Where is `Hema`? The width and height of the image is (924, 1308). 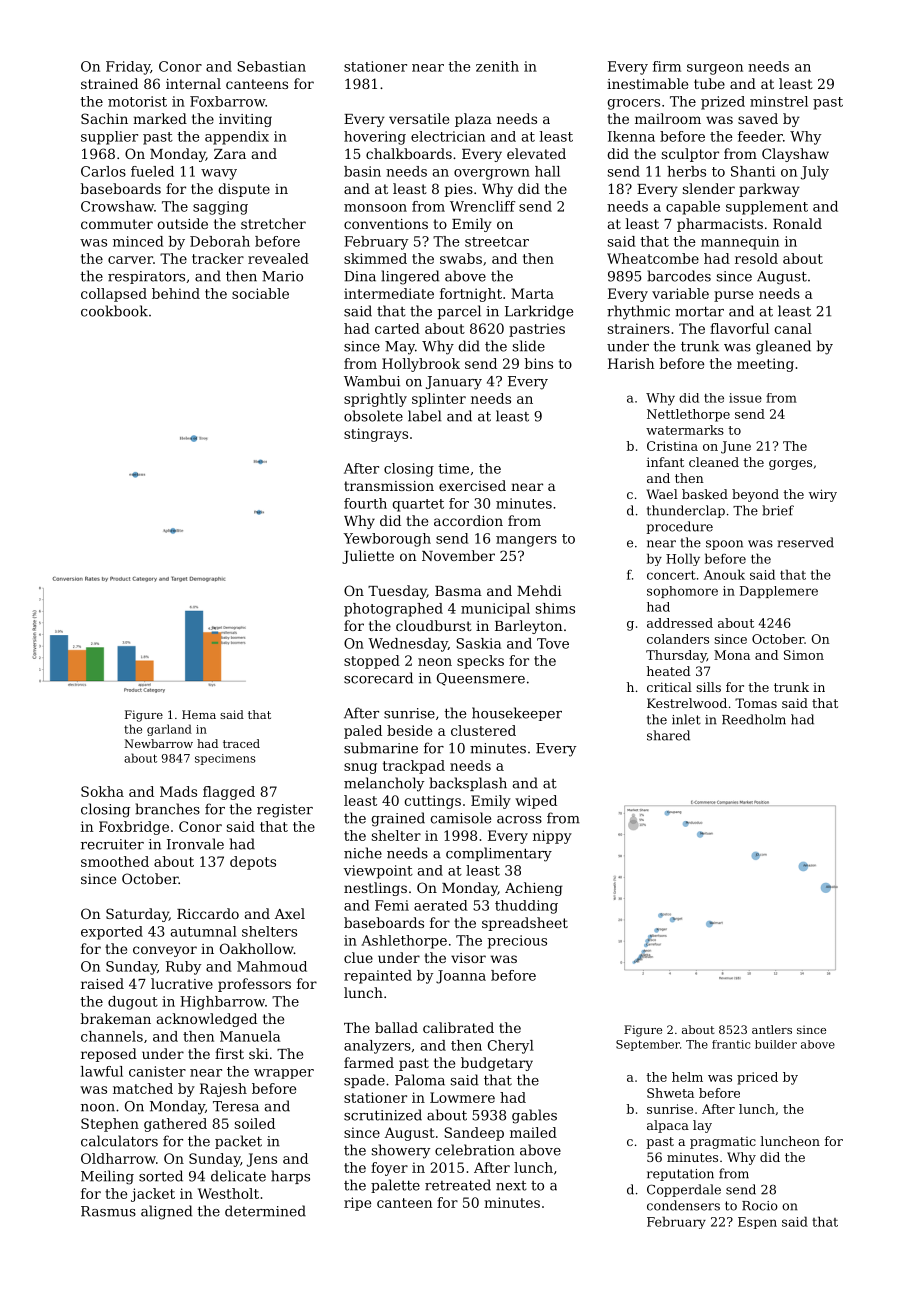 Hema is located at coordinates (199, 714).
